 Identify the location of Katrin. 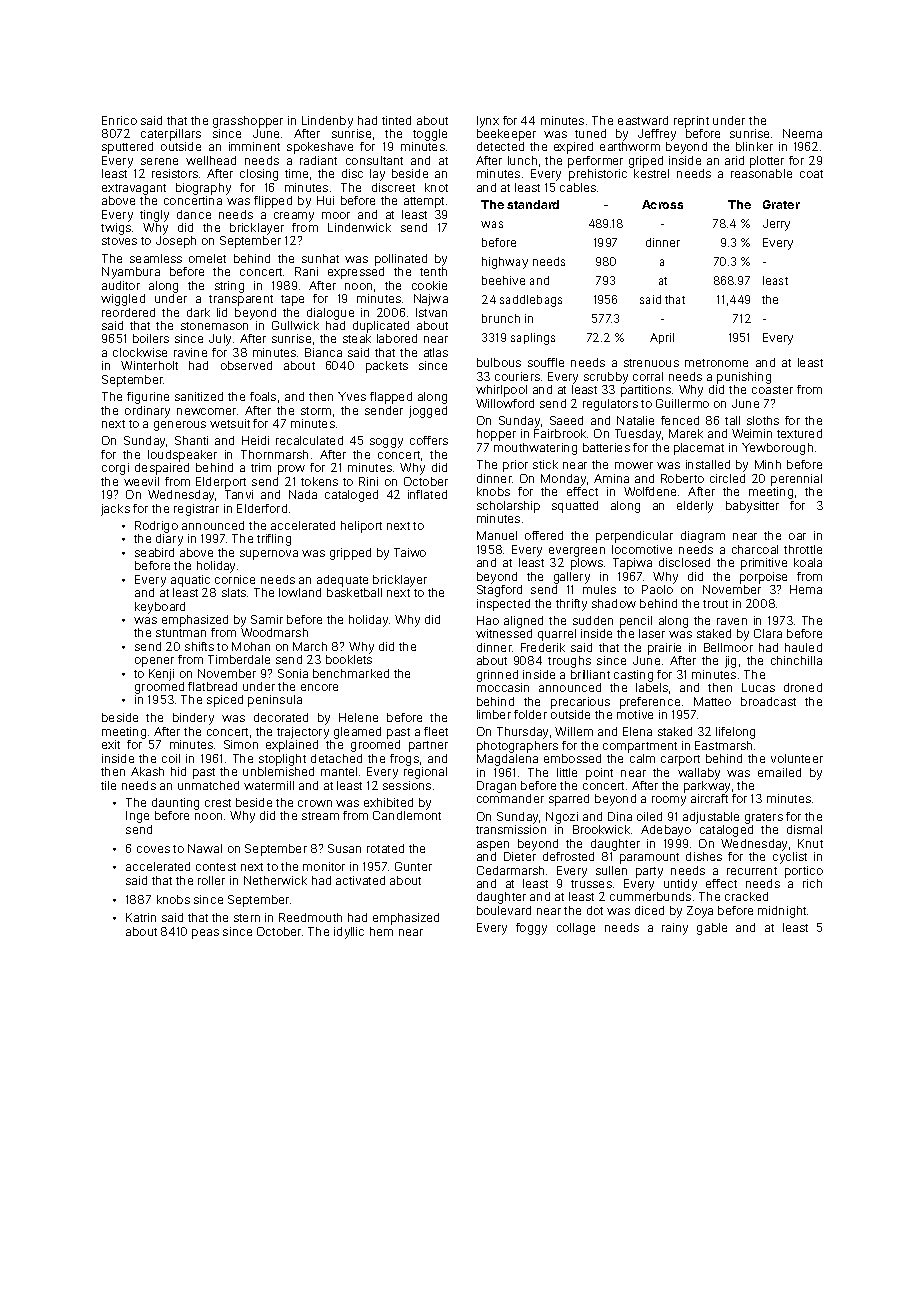
(141, 917).
